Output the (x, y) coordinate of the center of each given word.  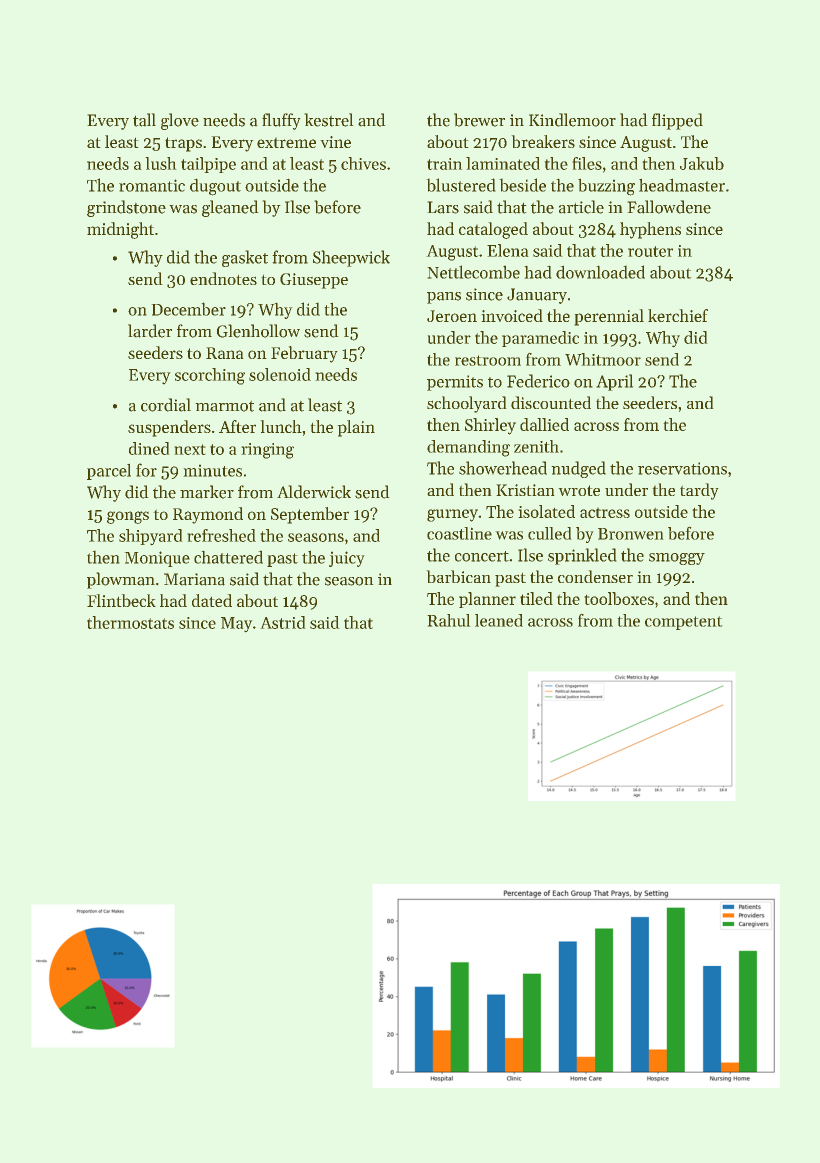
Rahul (449, 620)
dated (212, 600)
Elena (508, 250)
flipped (677, 121)
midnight (120, 230)
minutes (212, 470)
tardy (699, 491)
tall (144, 120)
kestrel (329, 120)
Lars (443, 207)
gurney (452, 515)
